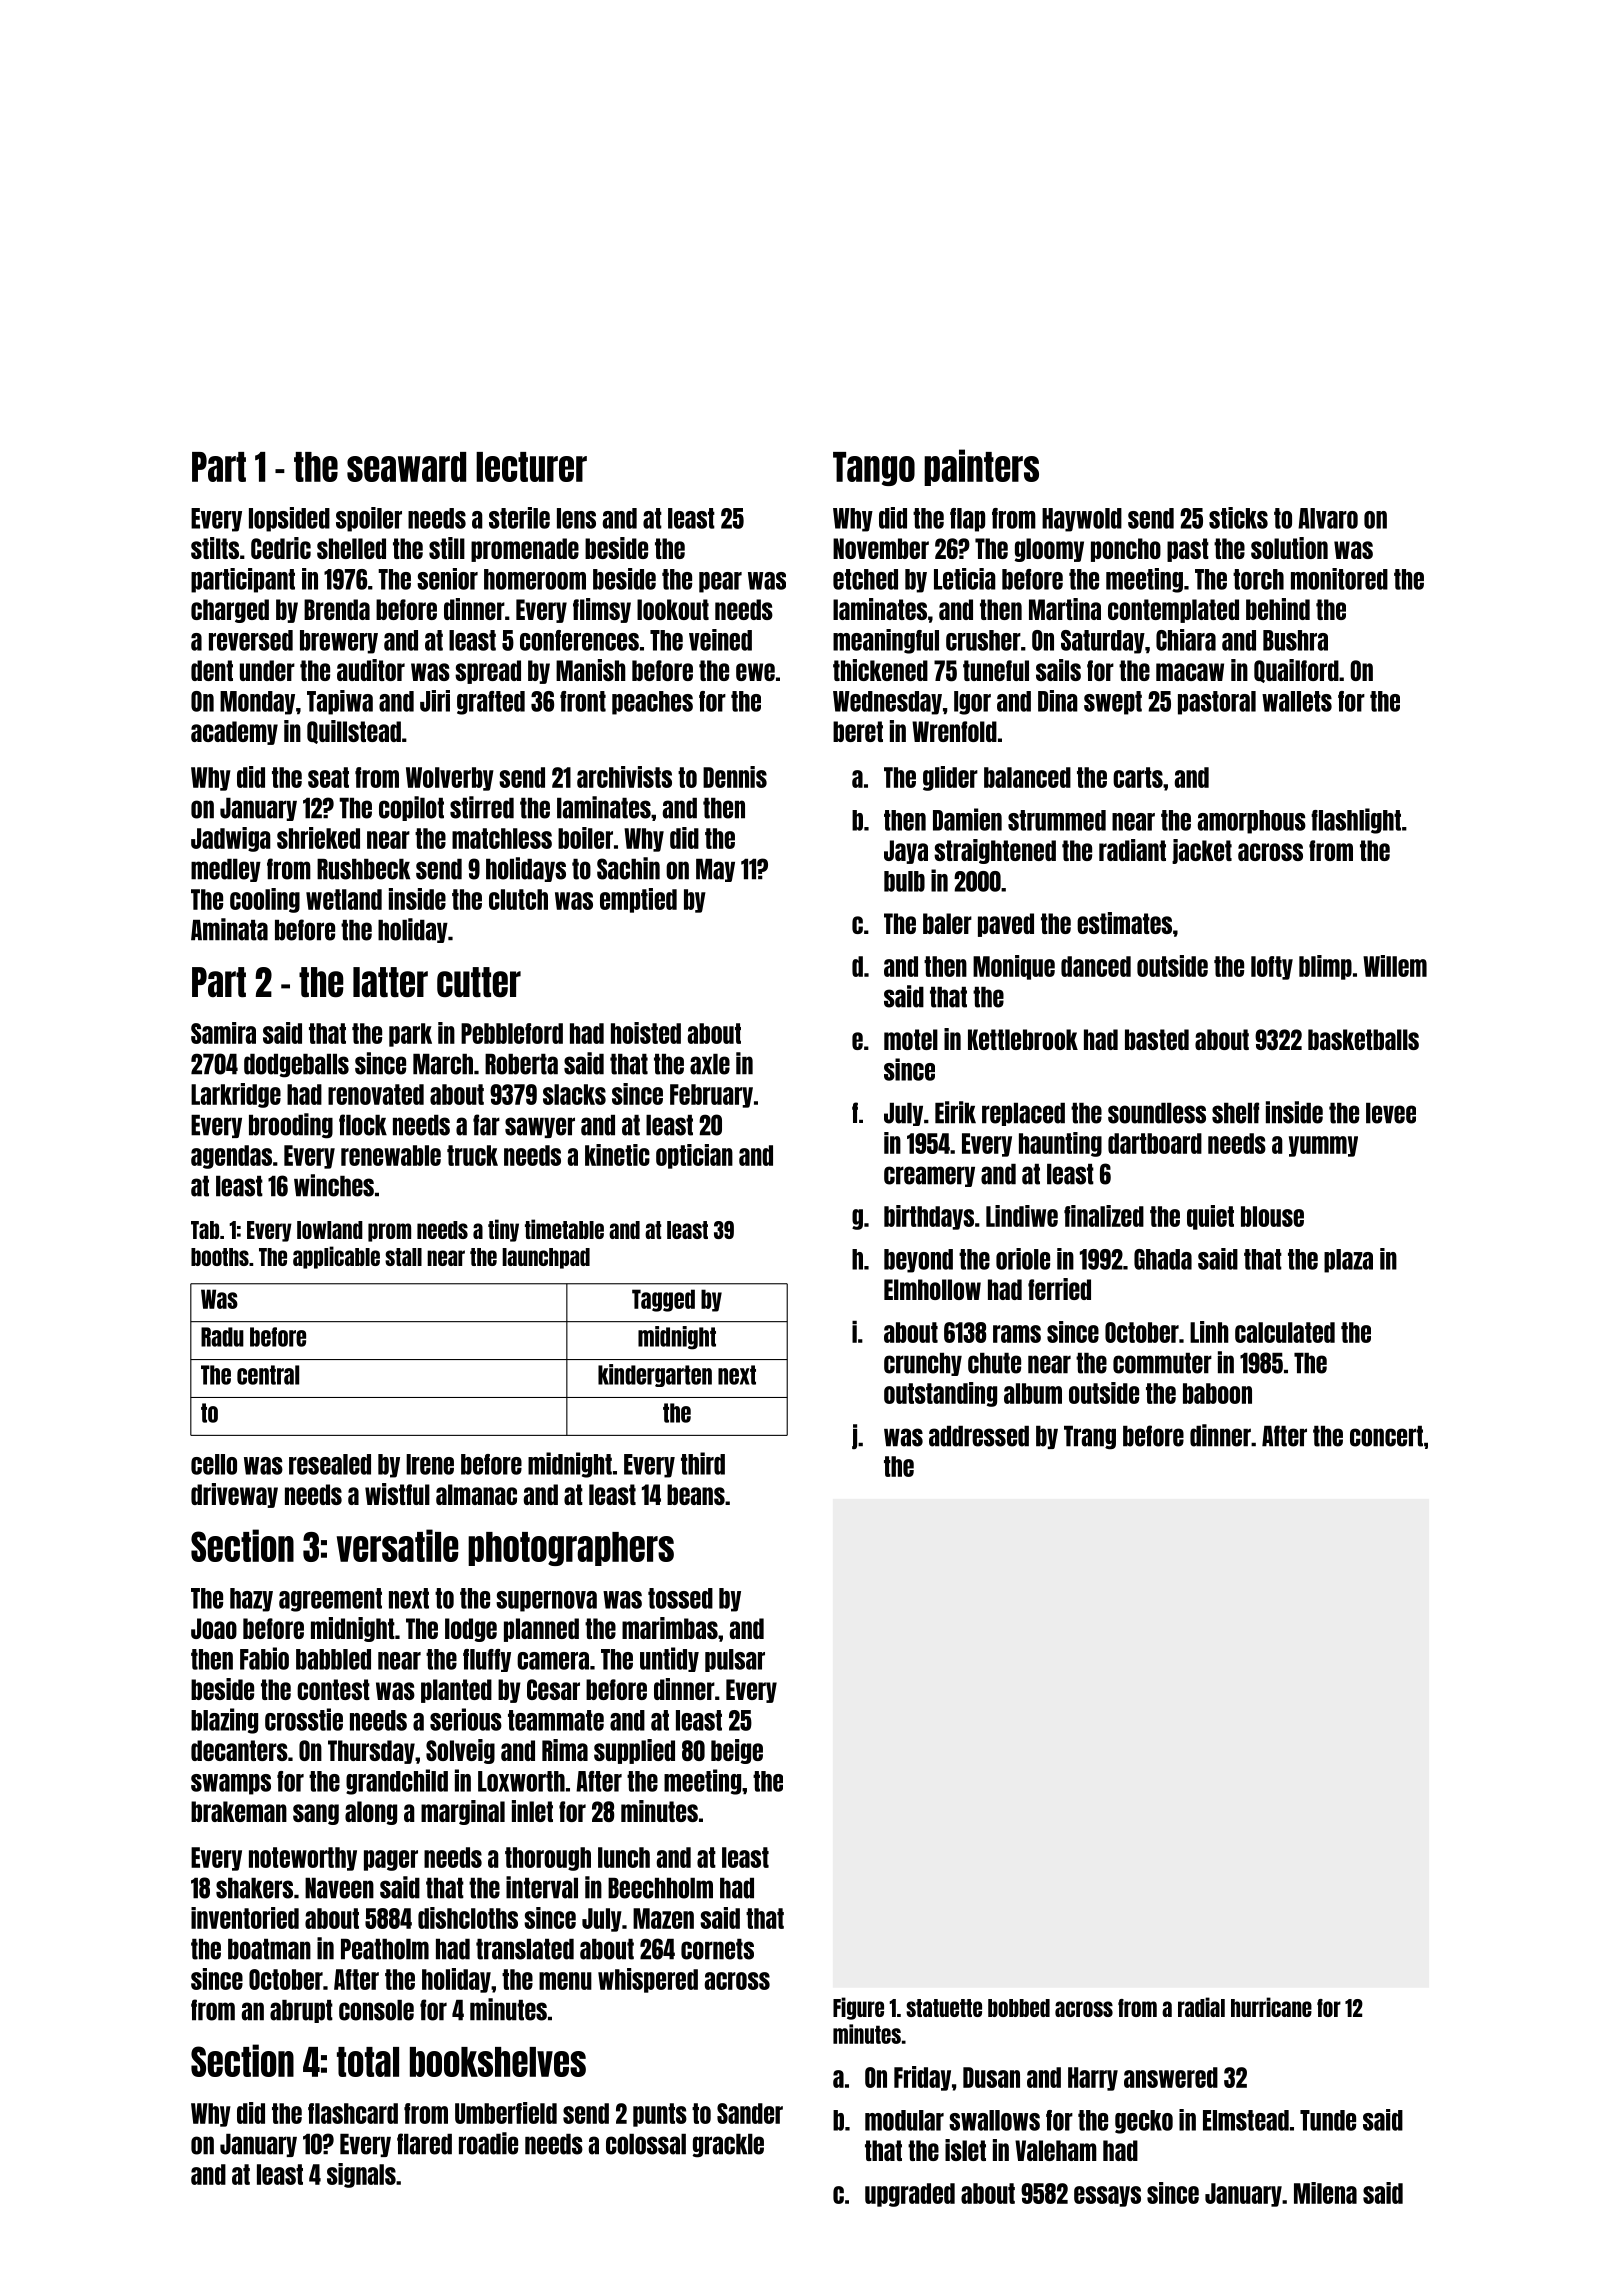  I want to click on Dusan, so click(991, 2077).
